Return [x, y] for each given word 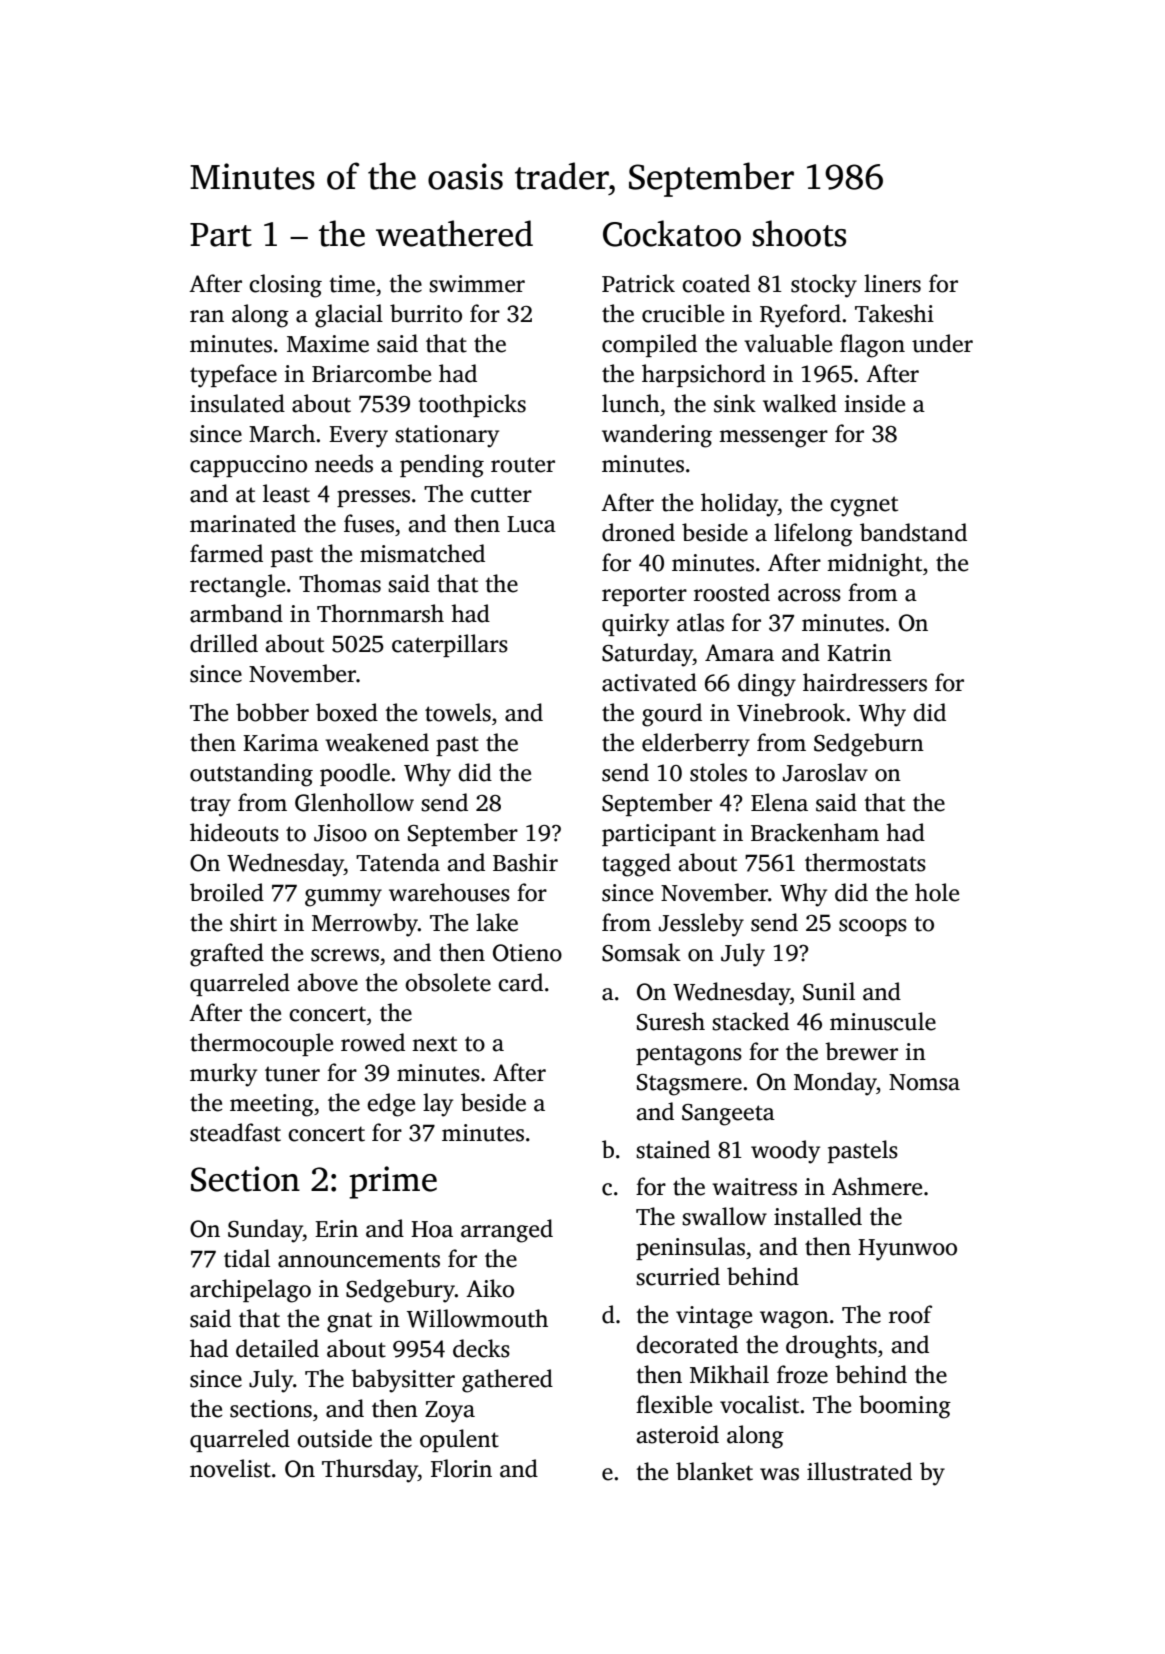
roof [910, 1314]
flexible [674, 1404]
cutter [501, 495]
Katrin [859, 653]
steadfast [235, 1132]
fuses [369, 523]
